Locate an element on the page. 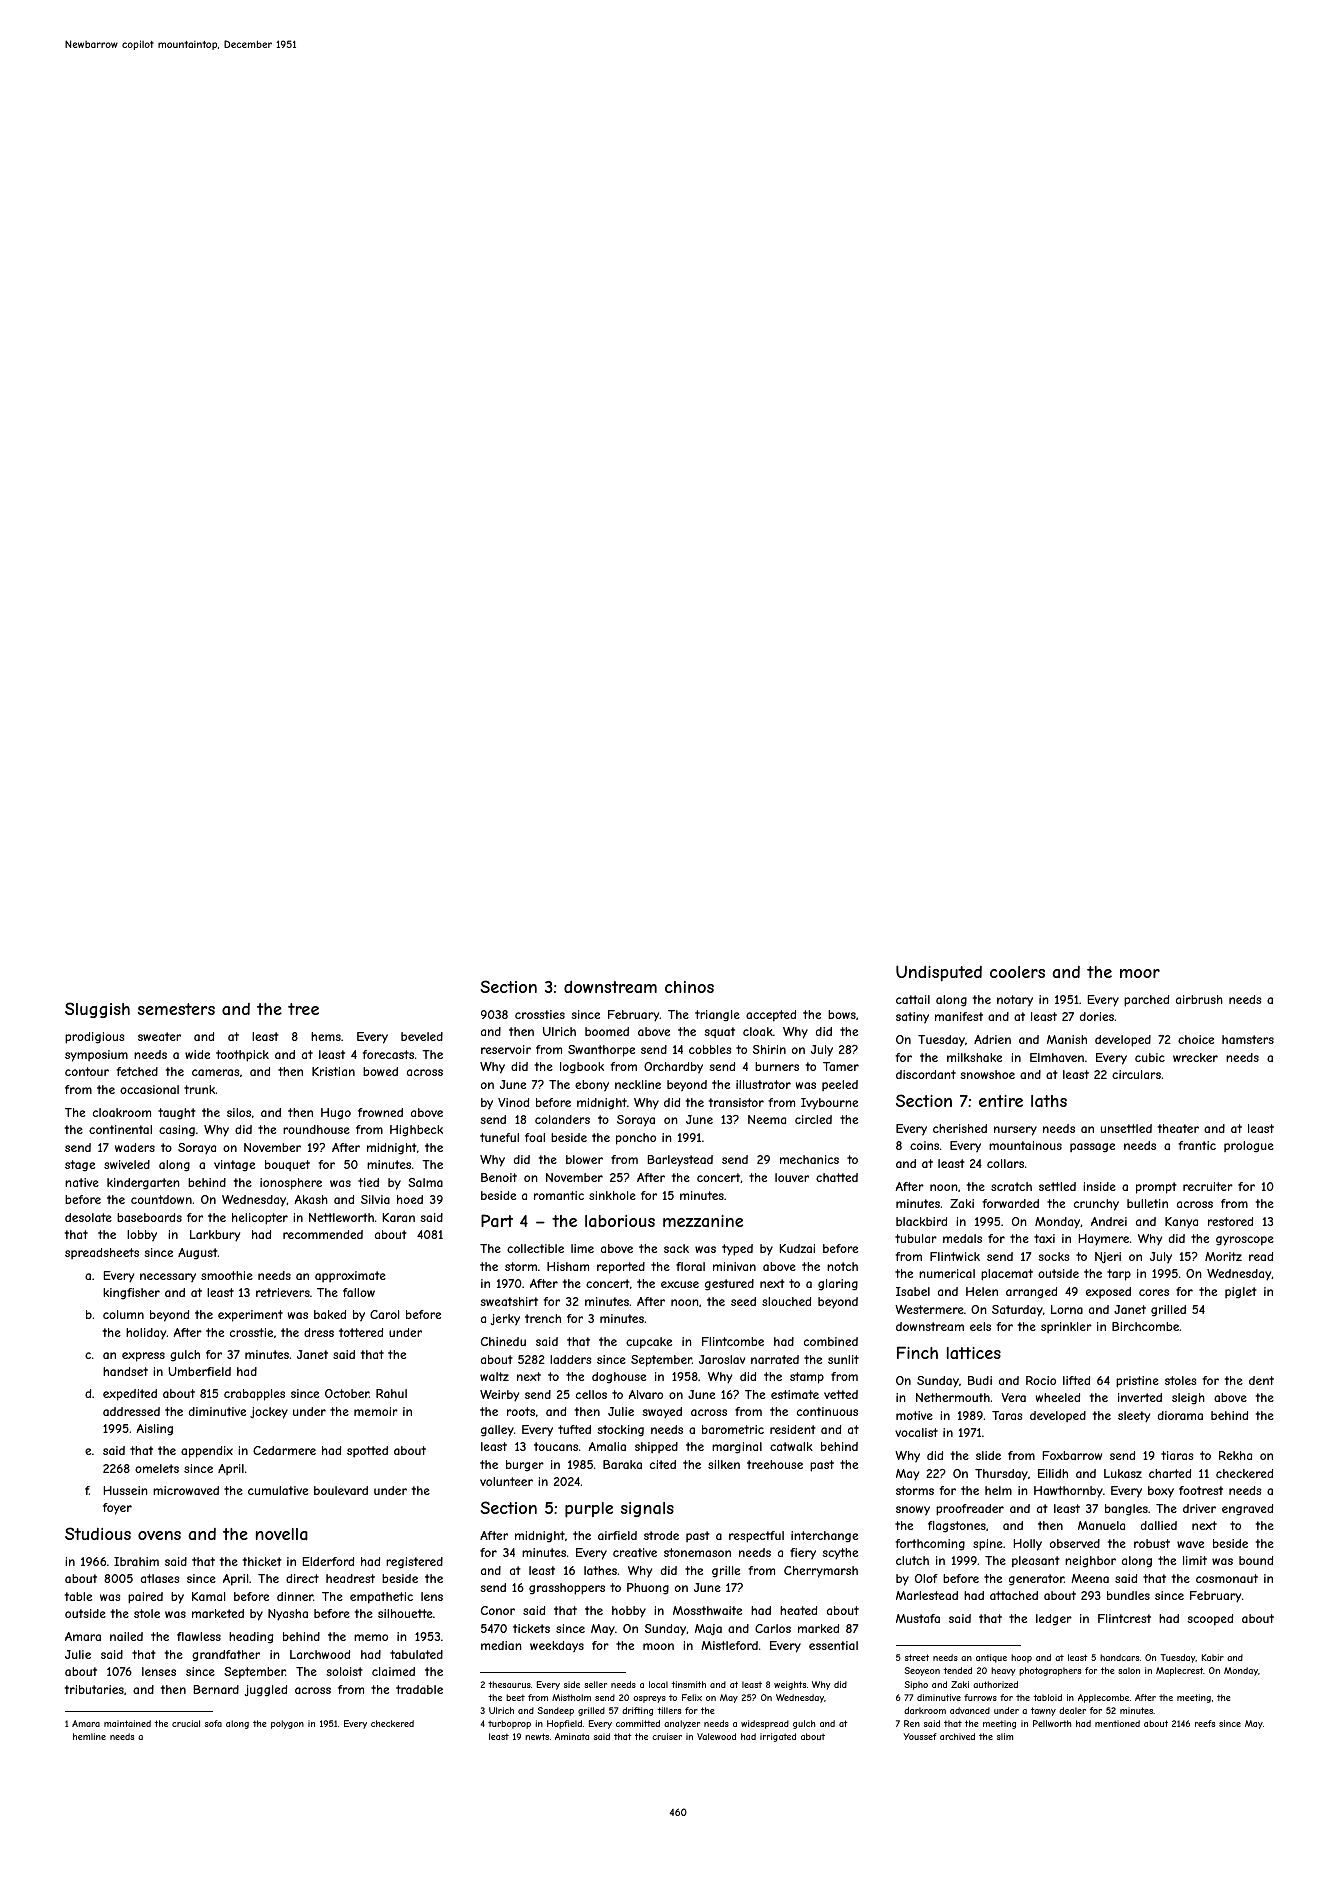 This page has width=1339, height=1893. semesters is located at coordinates (176, 1009).
